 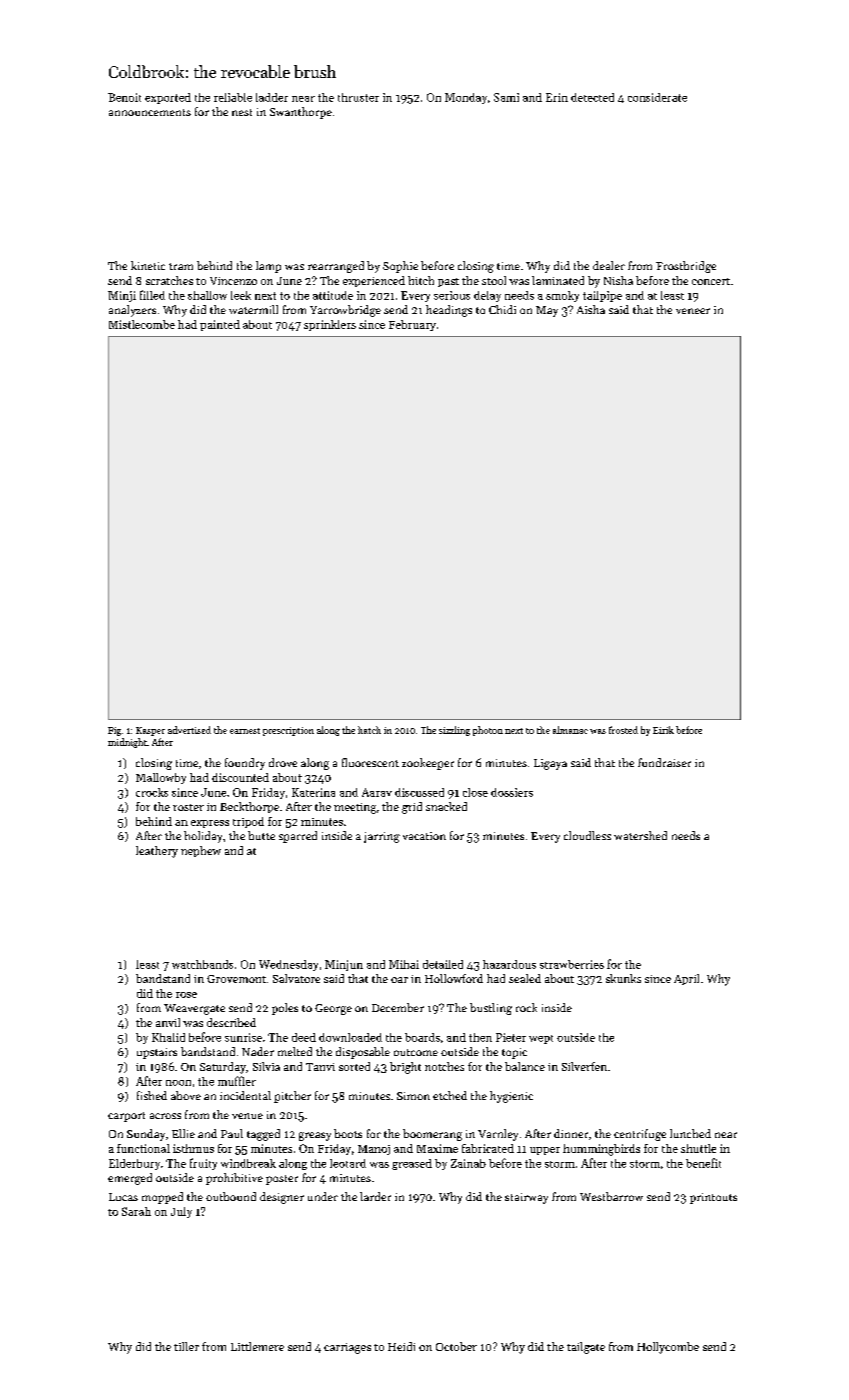 I want to click on Littlemere, so click(x=257, y=1346).
